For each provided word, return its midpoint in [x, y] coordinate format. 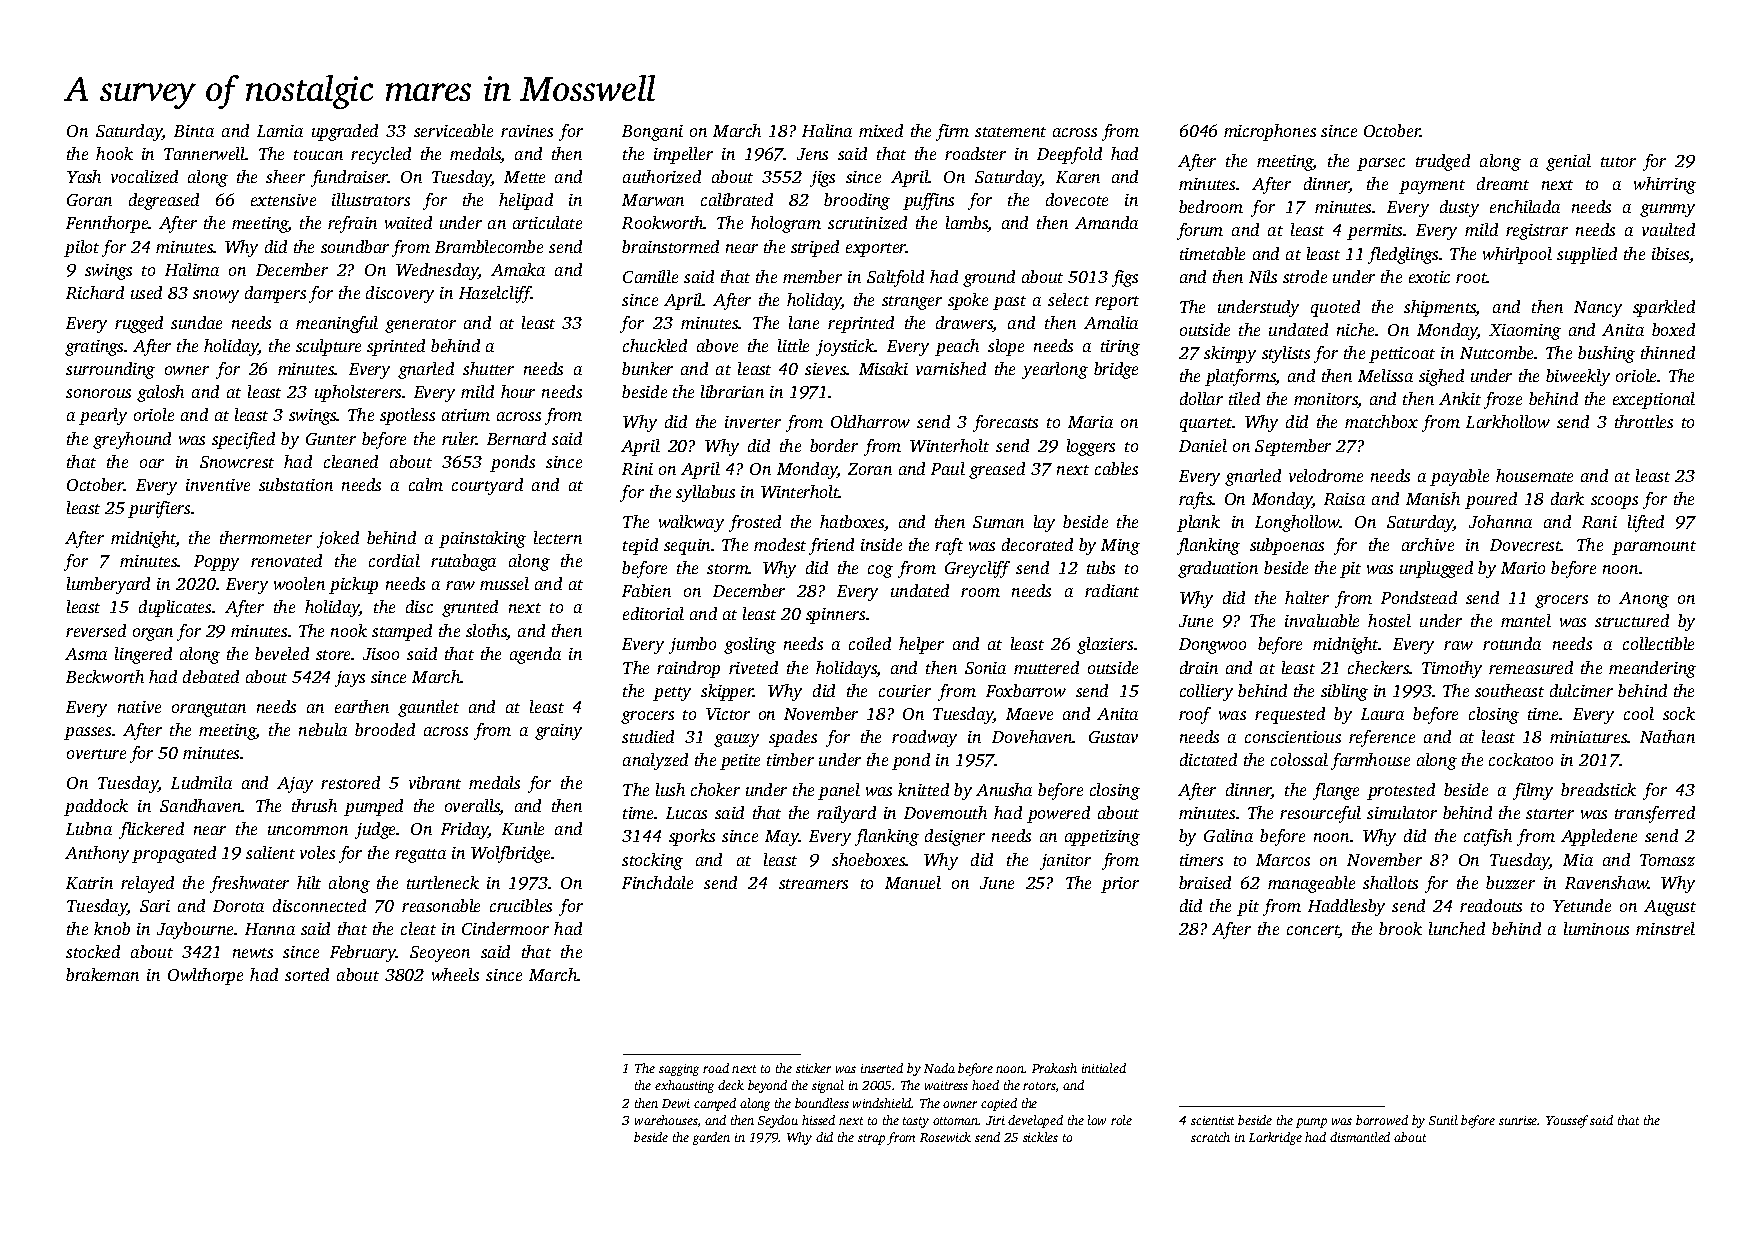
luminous [1596, 928]
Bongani [652, 133]
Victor [728, 714]
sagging [679, 1070]
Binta [194, 131]
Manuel [913, 882]
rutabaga [463, 562]
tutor [1618, 162]
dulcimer [1581, 690]
